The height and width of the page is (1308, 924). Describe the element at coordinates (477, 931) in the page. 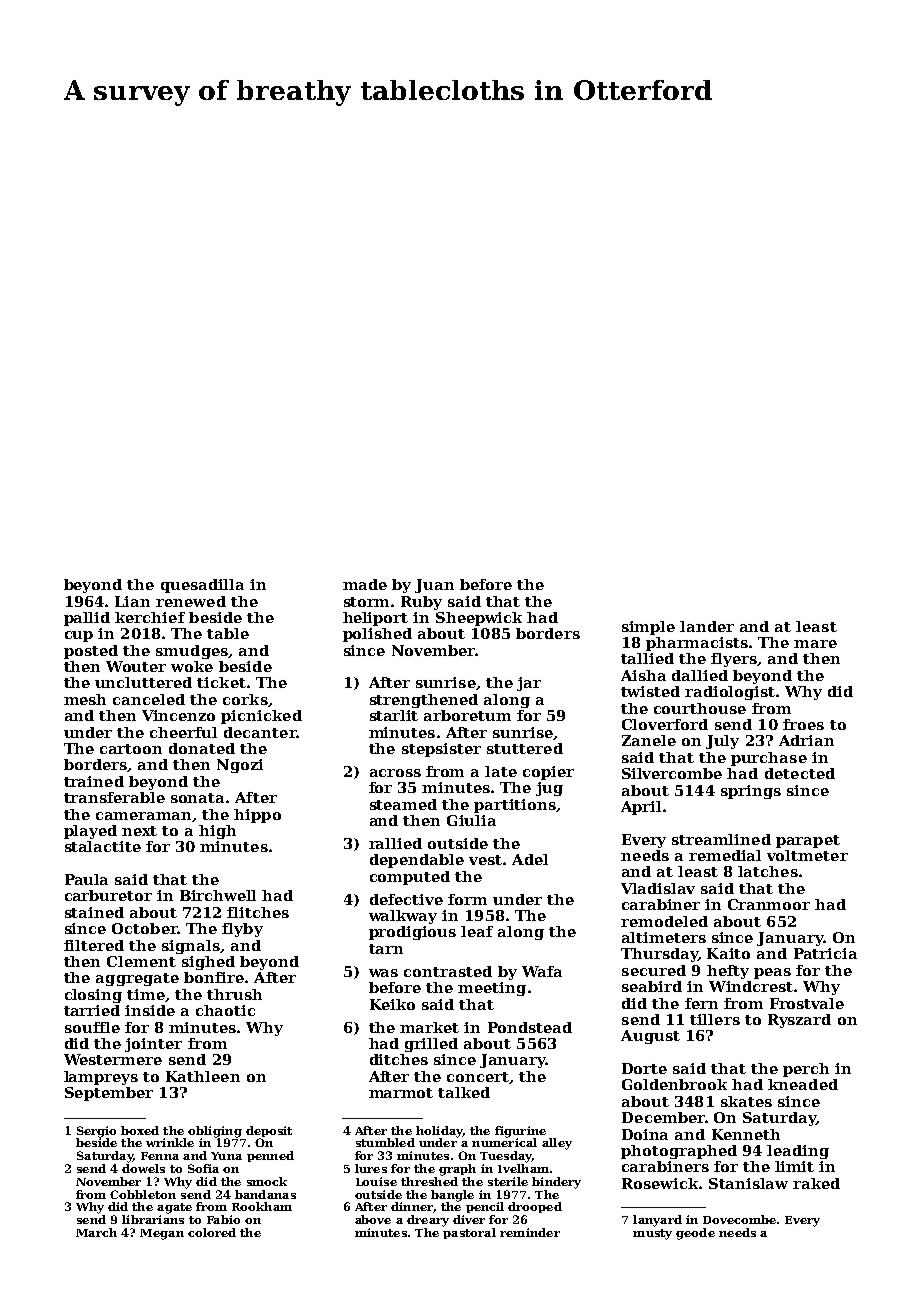

I see `leaf` at that location.
